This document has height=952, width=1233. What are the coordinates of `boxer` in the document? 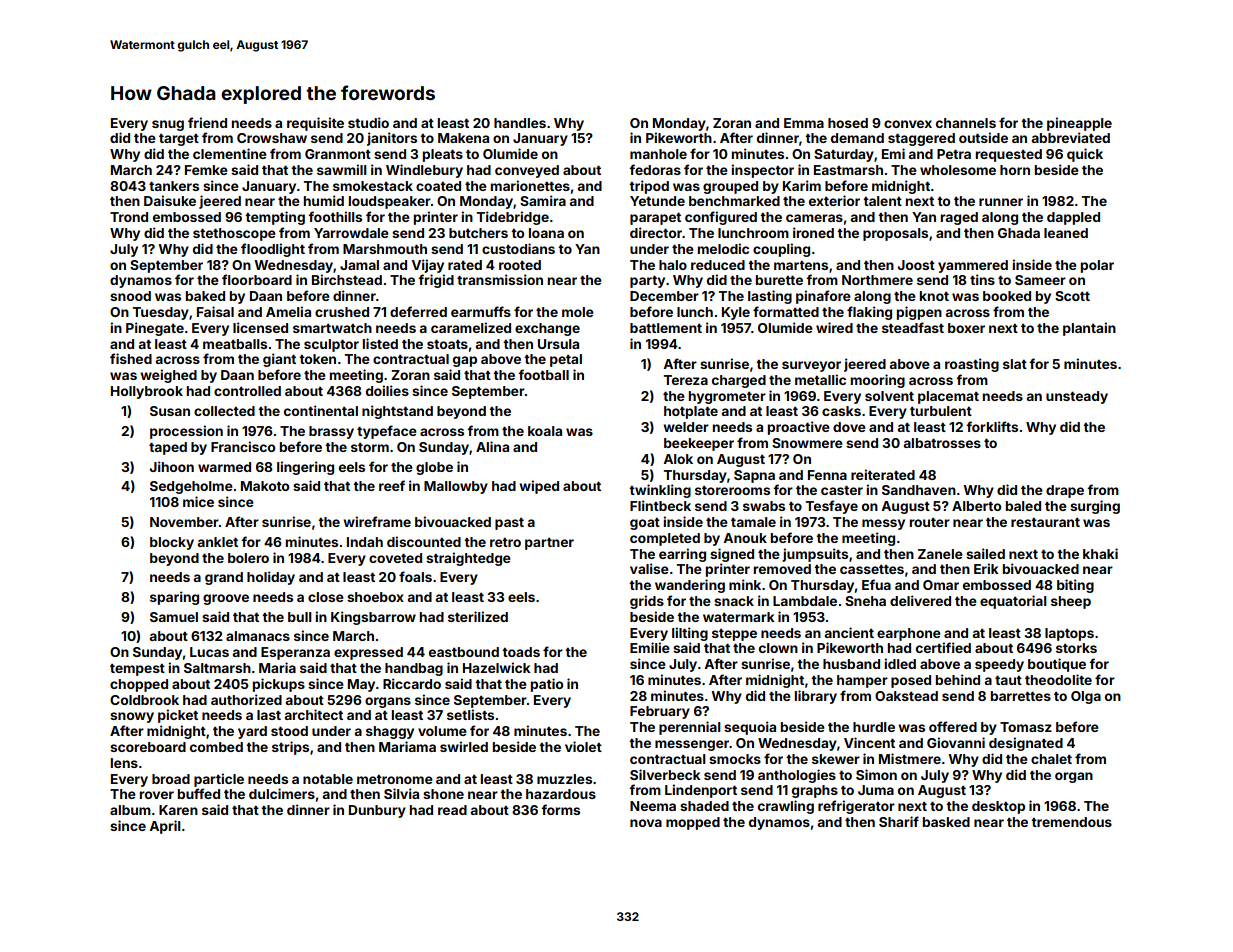 It's located at (966, 328).
